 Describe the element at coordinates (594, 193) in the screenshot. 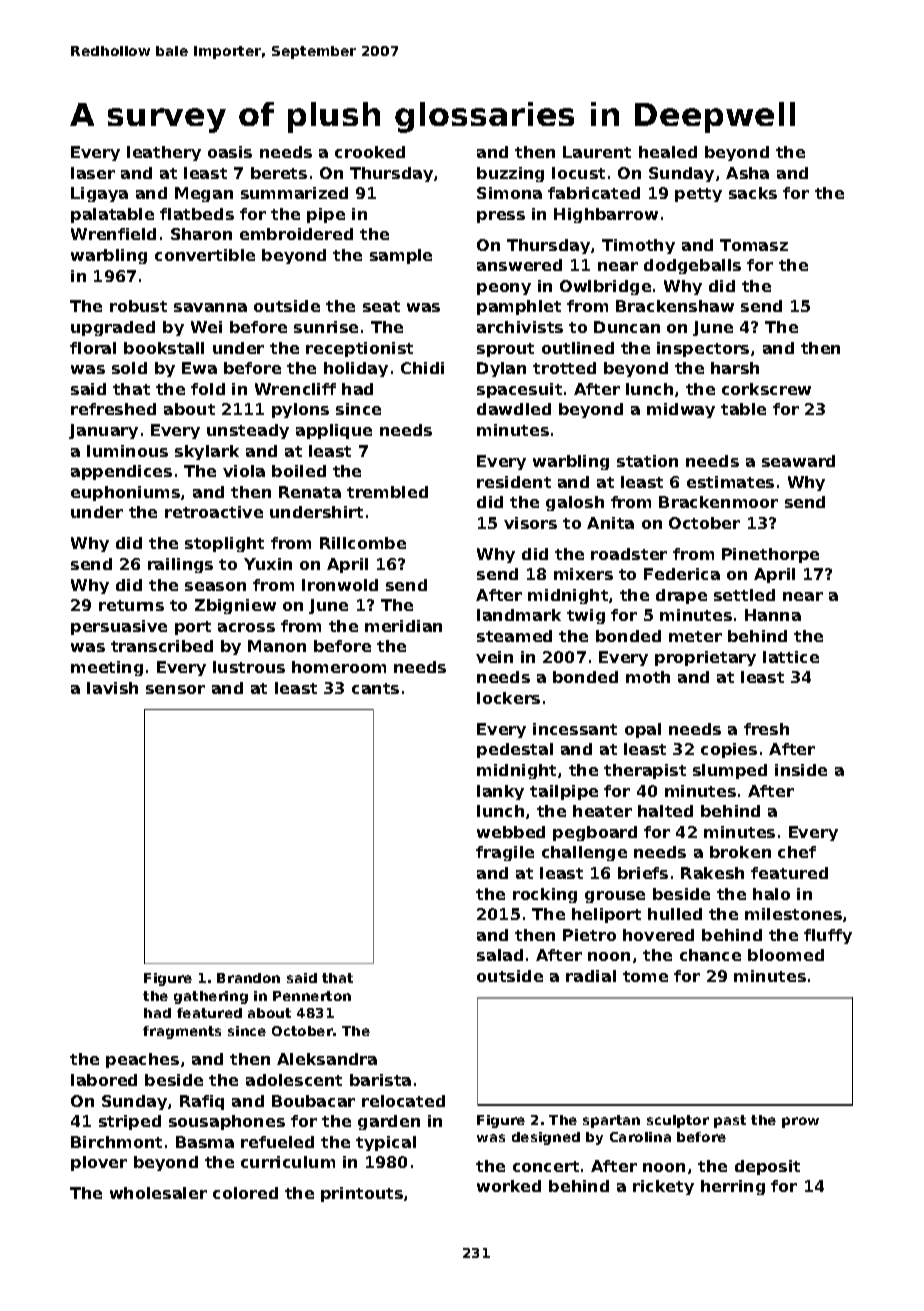

I see `fabricated` at that location.
